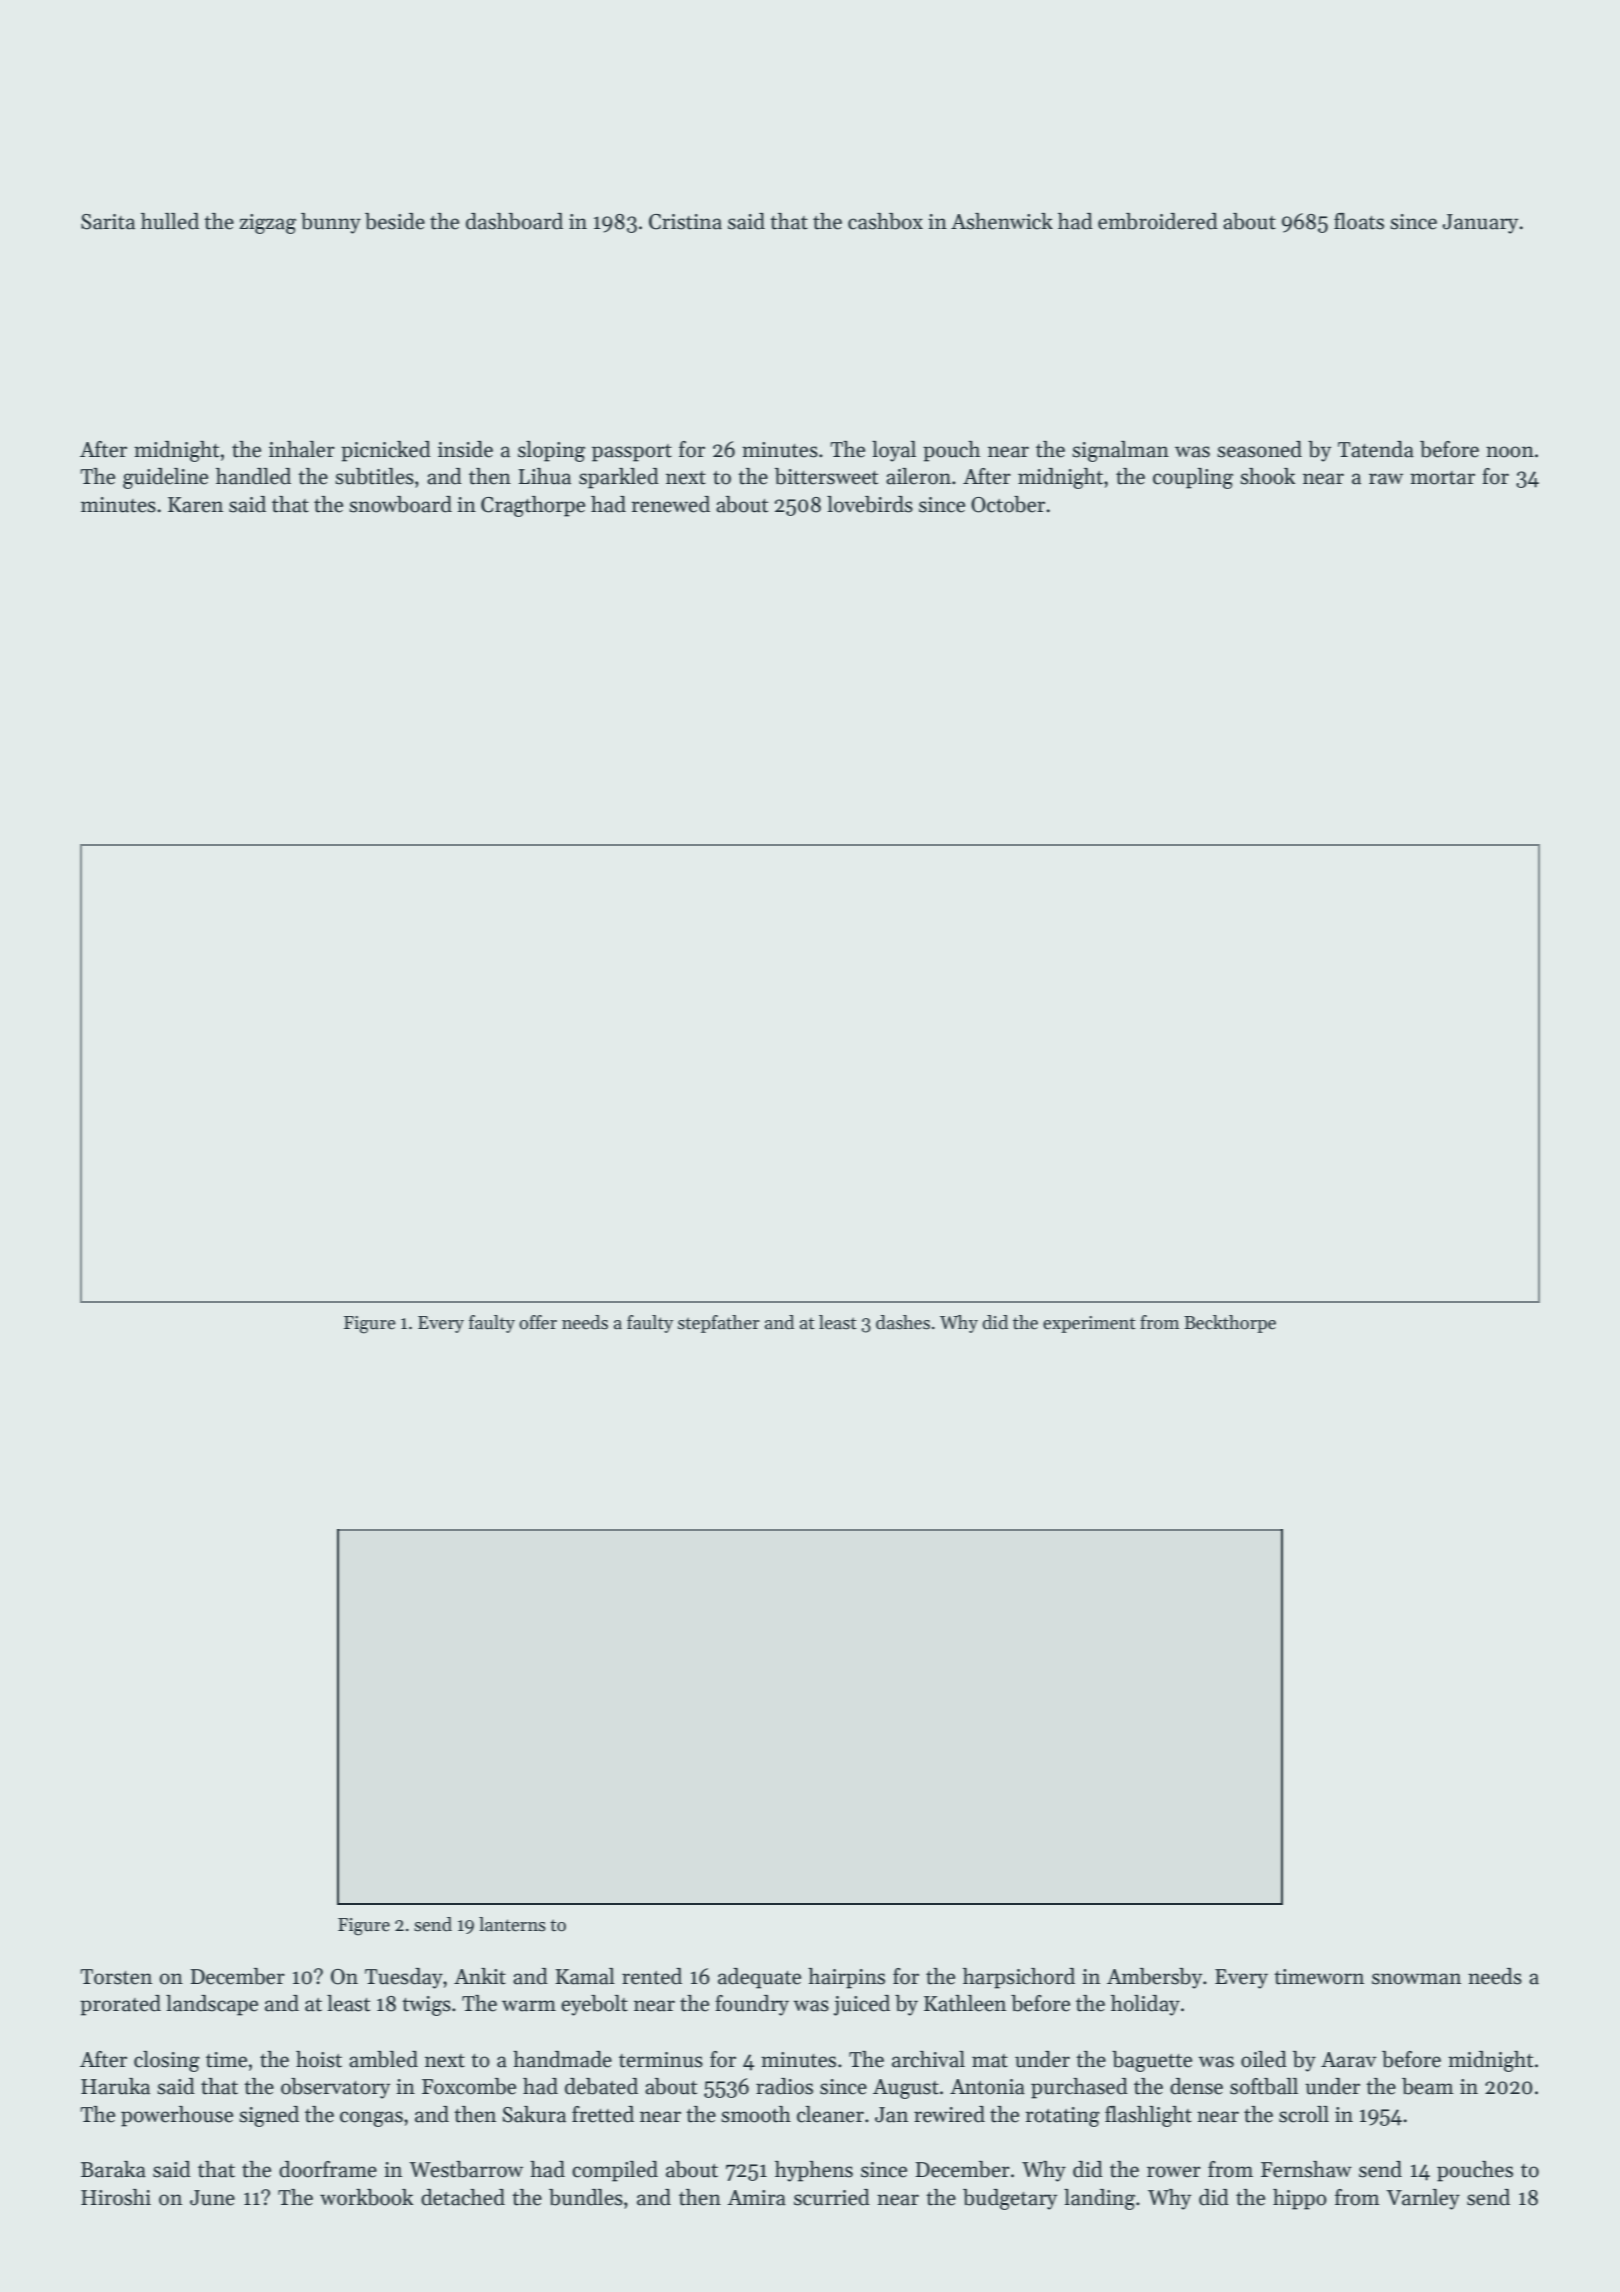 The image size is (1620, 2292). What do you see at coordinates (1480, 224) in the page?
I see `January` at bounding box center [1480, 224].
